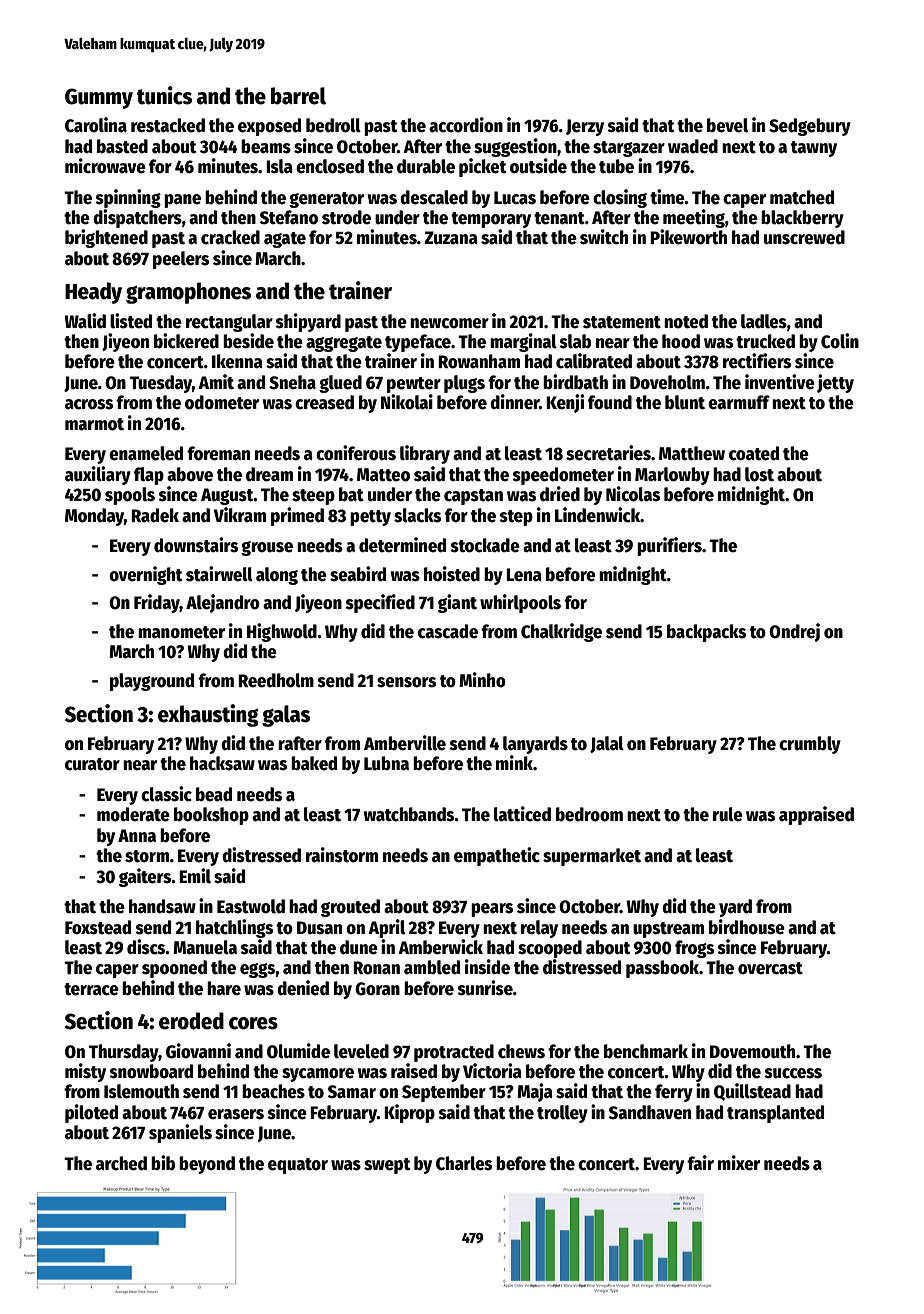 Image resolution: width=924 pixels, height=1314 pixels. I want to click on Sedgebury, so click(810, 127).
